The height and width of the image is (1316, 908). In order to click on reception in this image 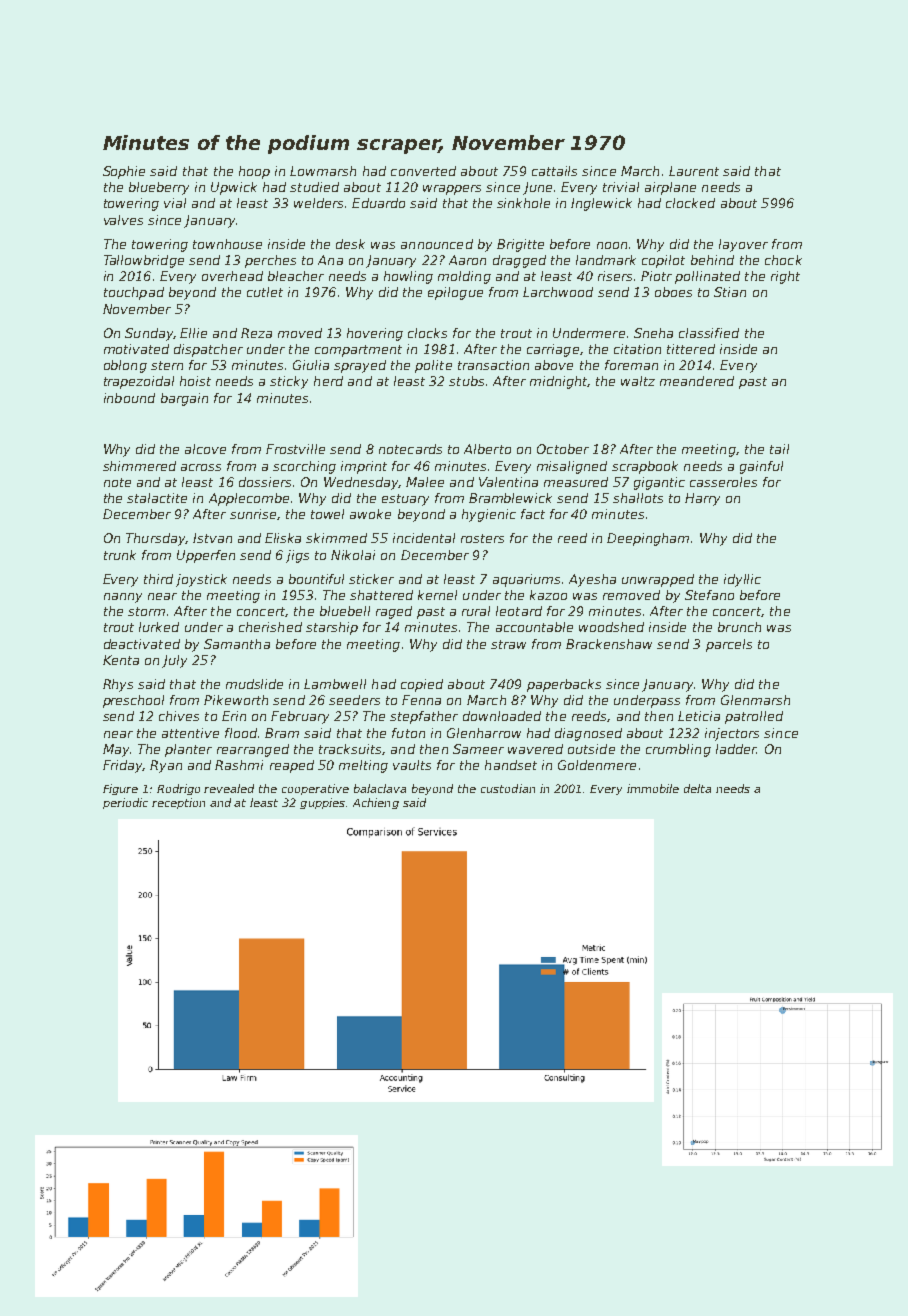, I will do `click(178, 803)`.
